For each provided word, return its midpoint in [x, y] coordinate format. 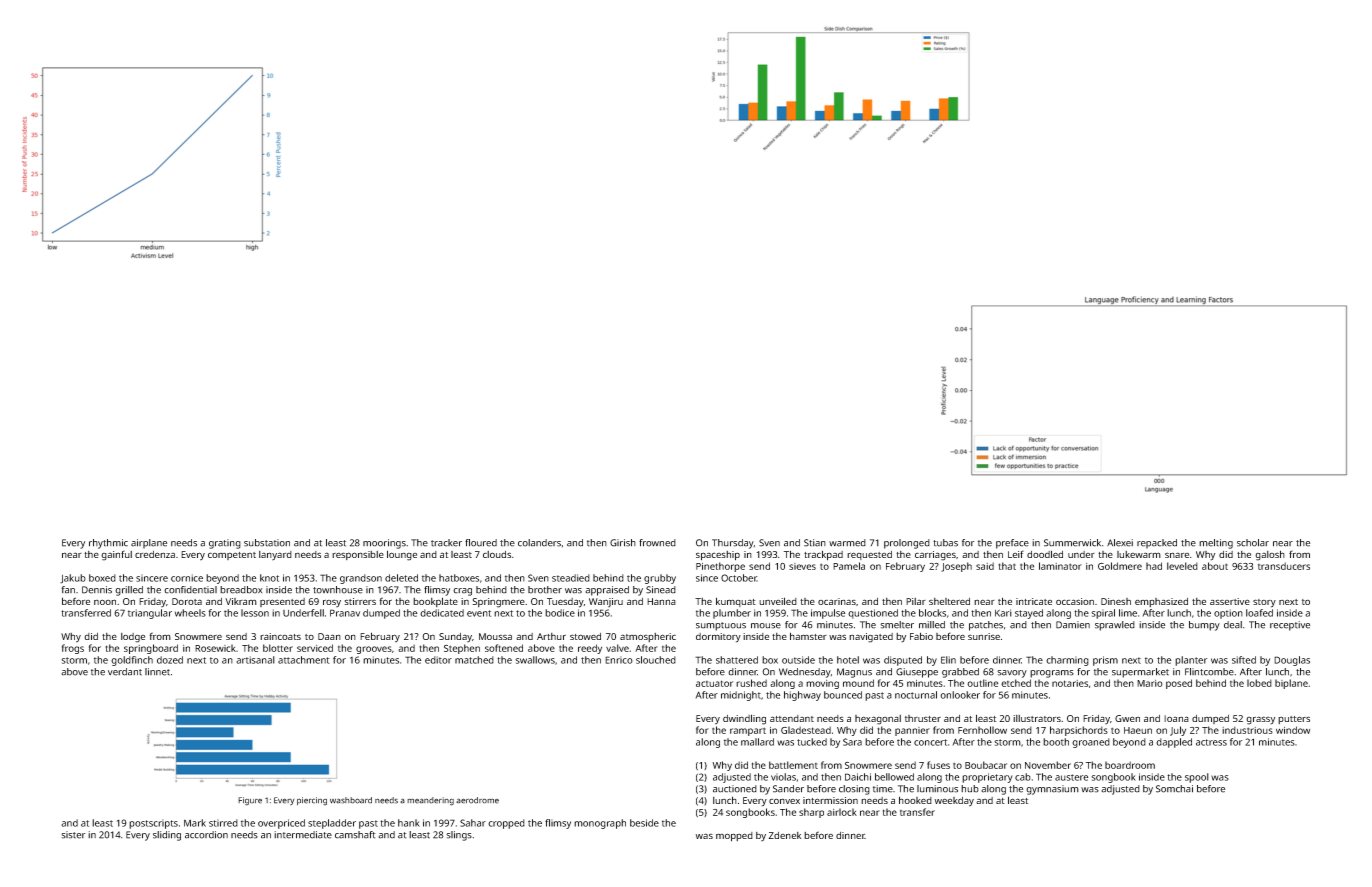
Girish [623, 543]
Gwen [1127, 718]
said [985, 566]
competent [232, 556]
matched [474, 660]
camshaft [355, 835]
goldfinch [132, 661]
